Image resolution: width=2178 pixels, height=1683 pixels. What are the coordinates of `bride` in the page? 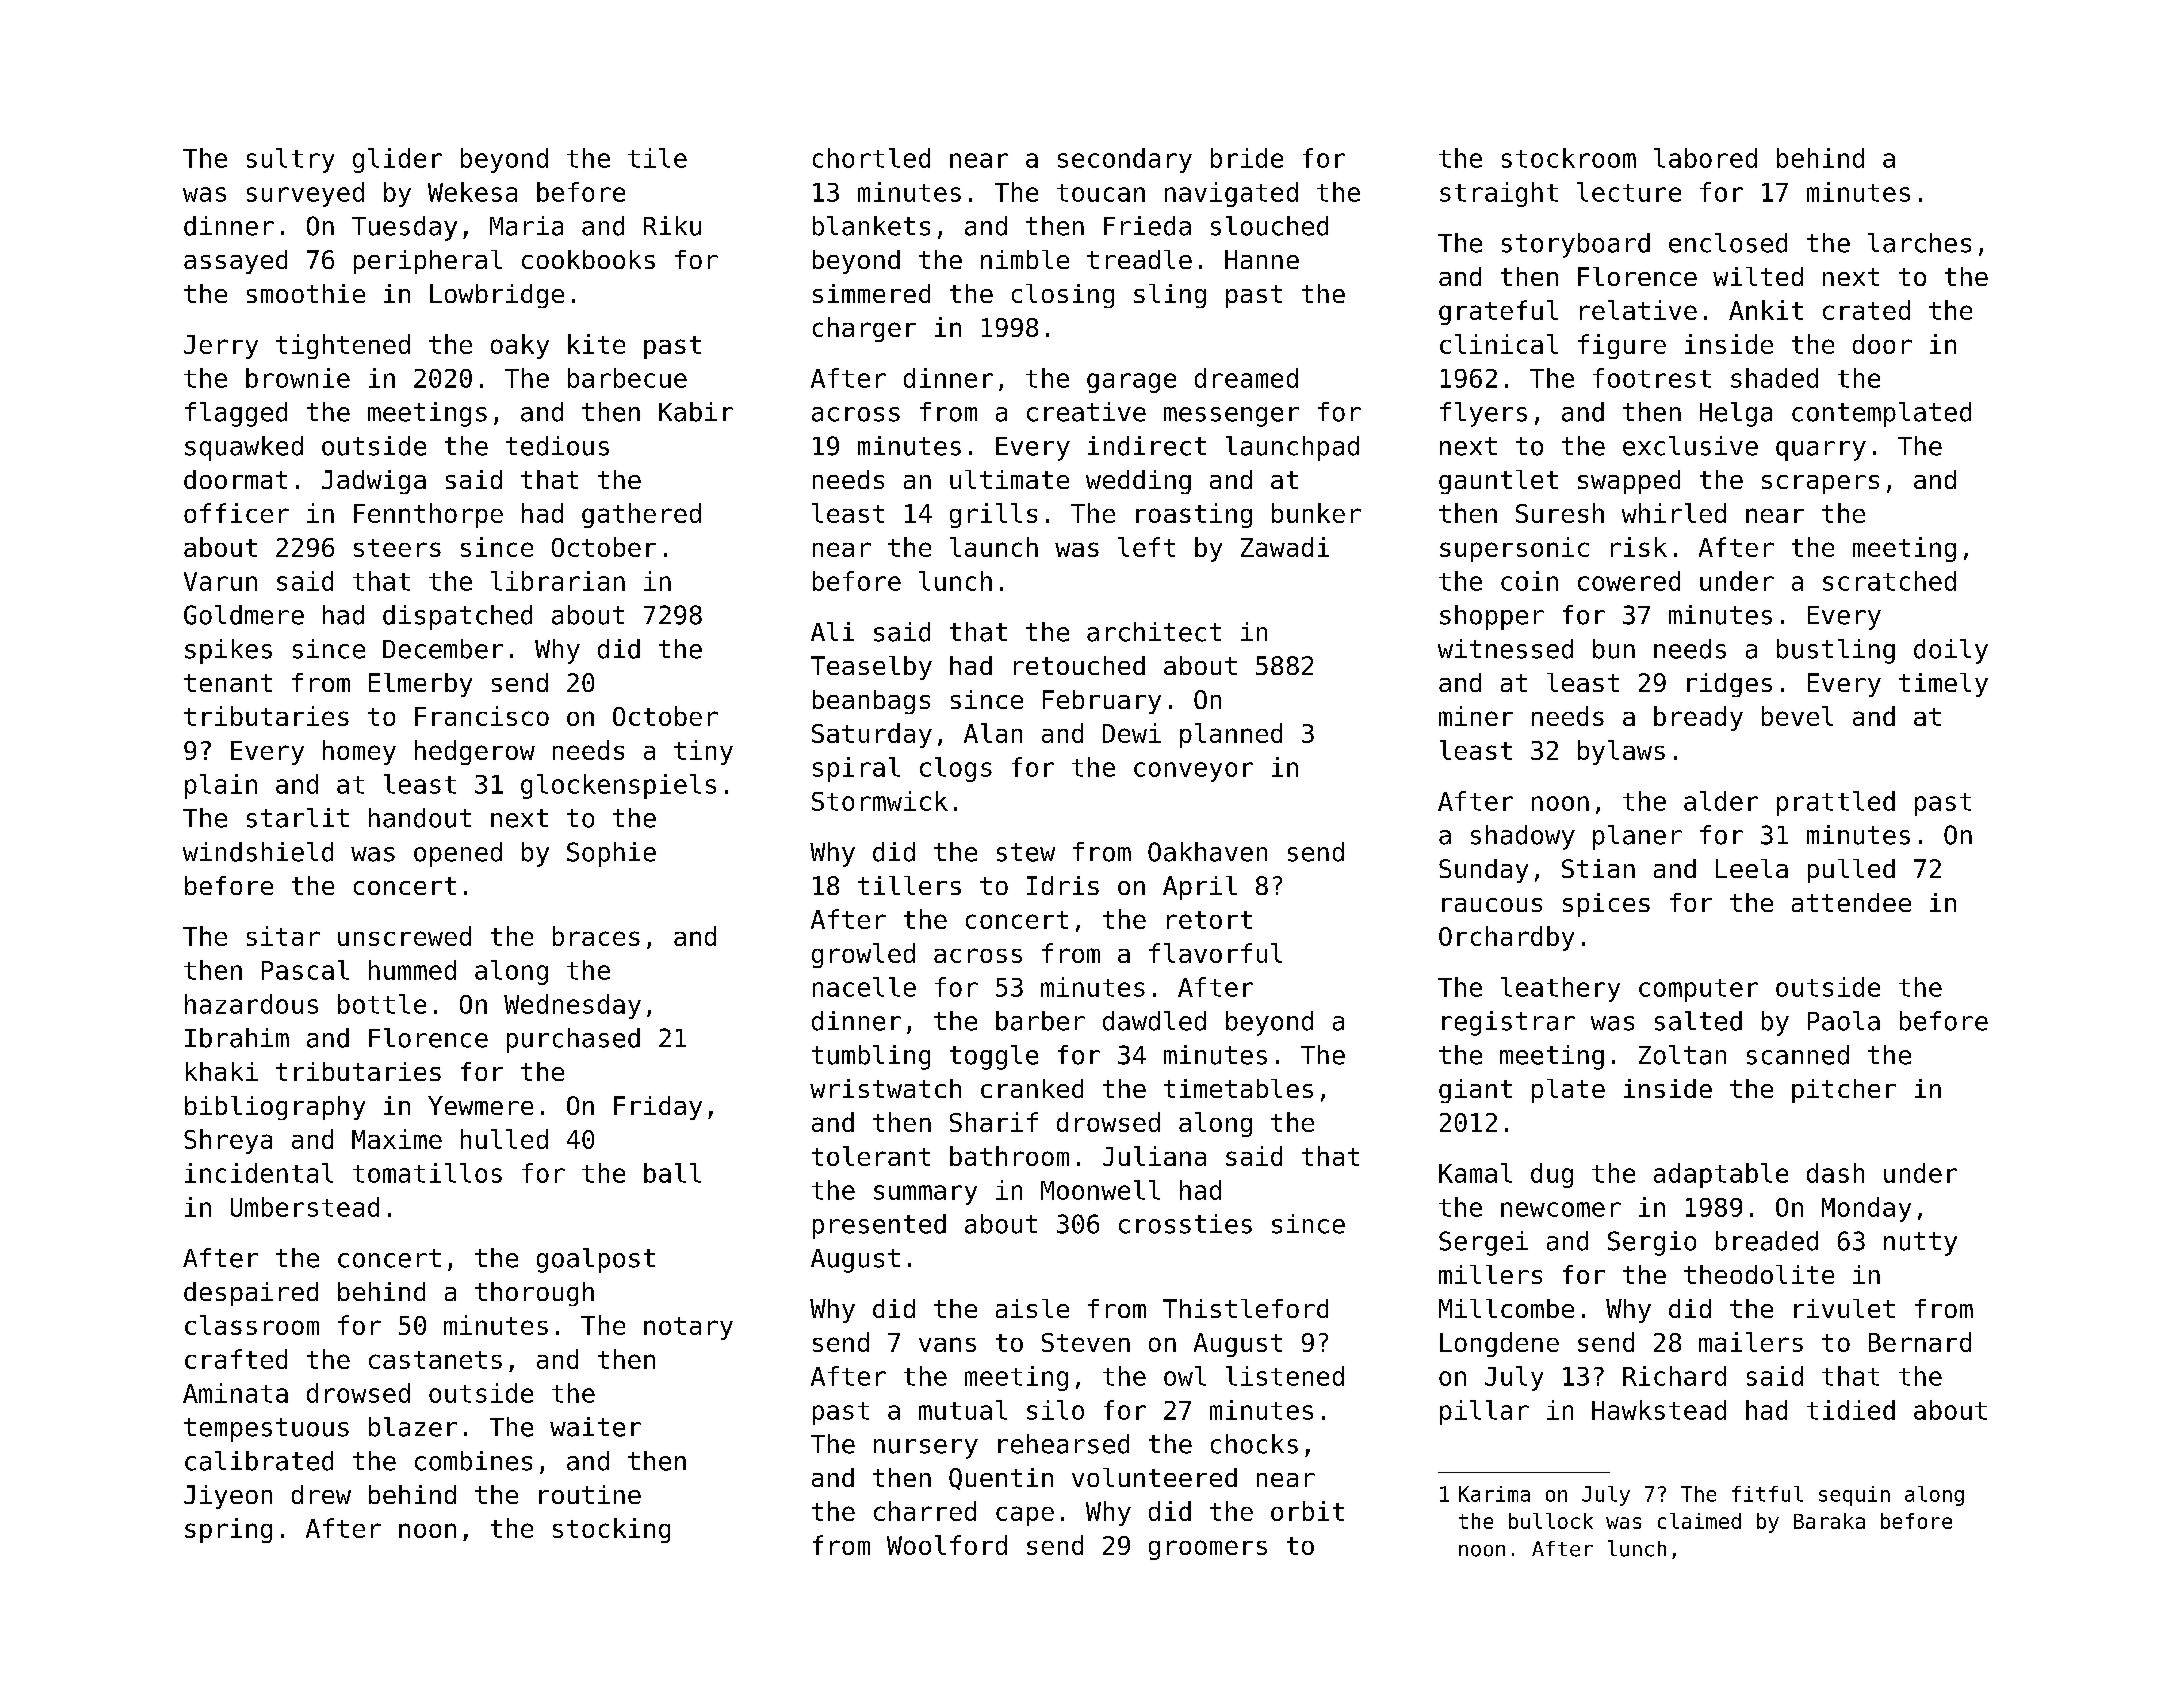 It's located at (1247, 158).
